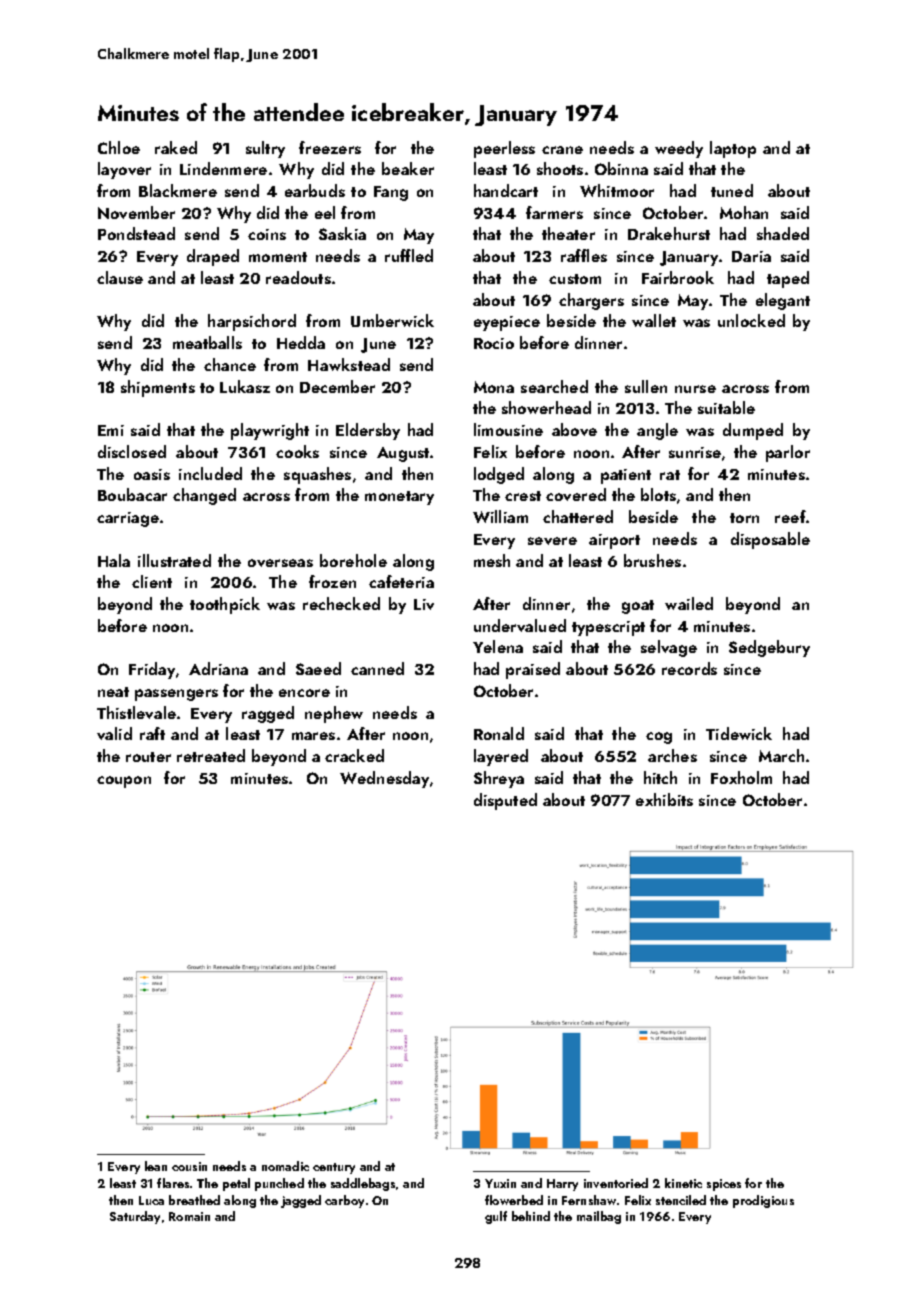  I want to click on lodged, so click(499, 475).
